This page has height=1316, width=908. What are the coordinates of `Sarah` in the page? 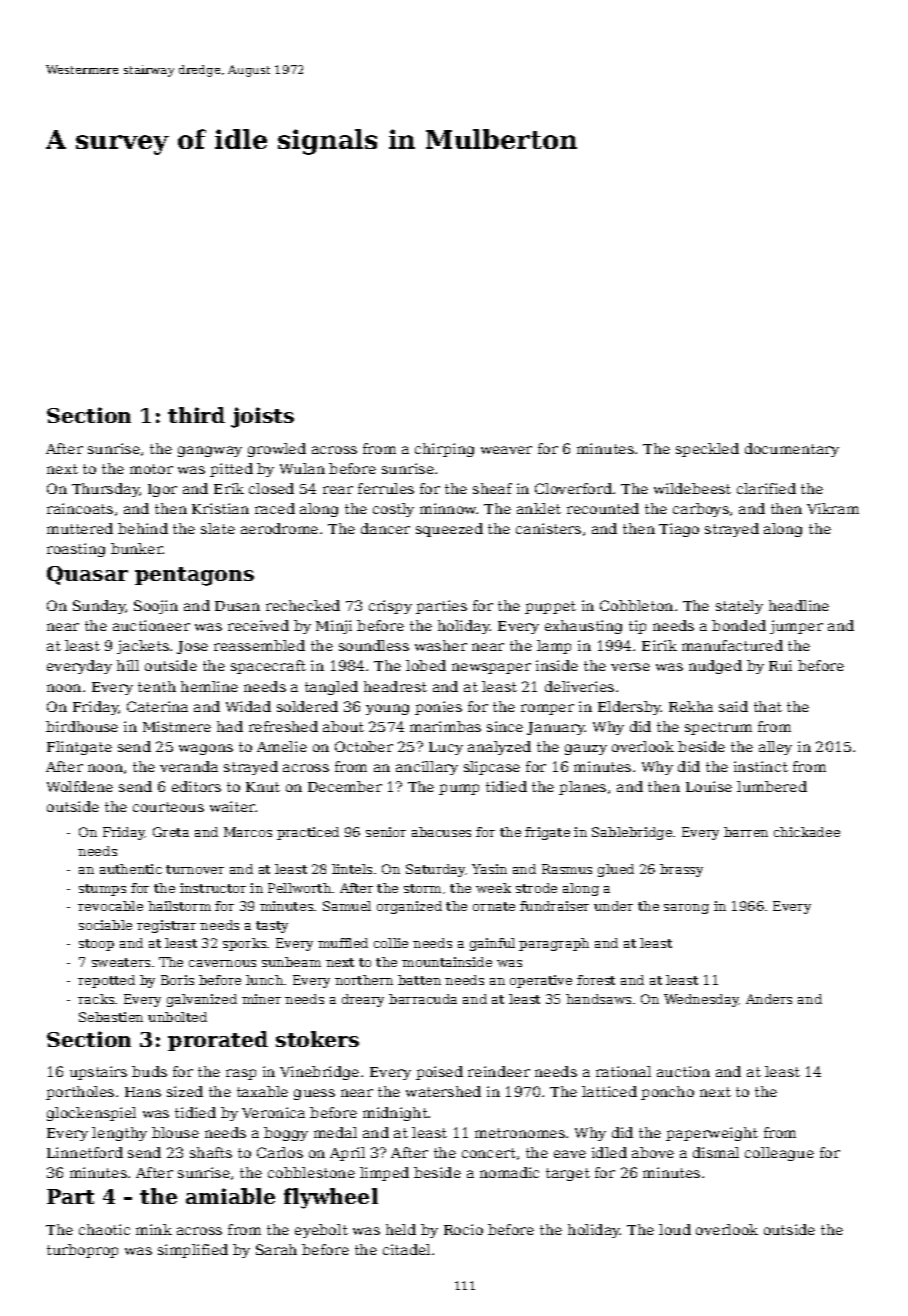 It's located at (276, 1249).
